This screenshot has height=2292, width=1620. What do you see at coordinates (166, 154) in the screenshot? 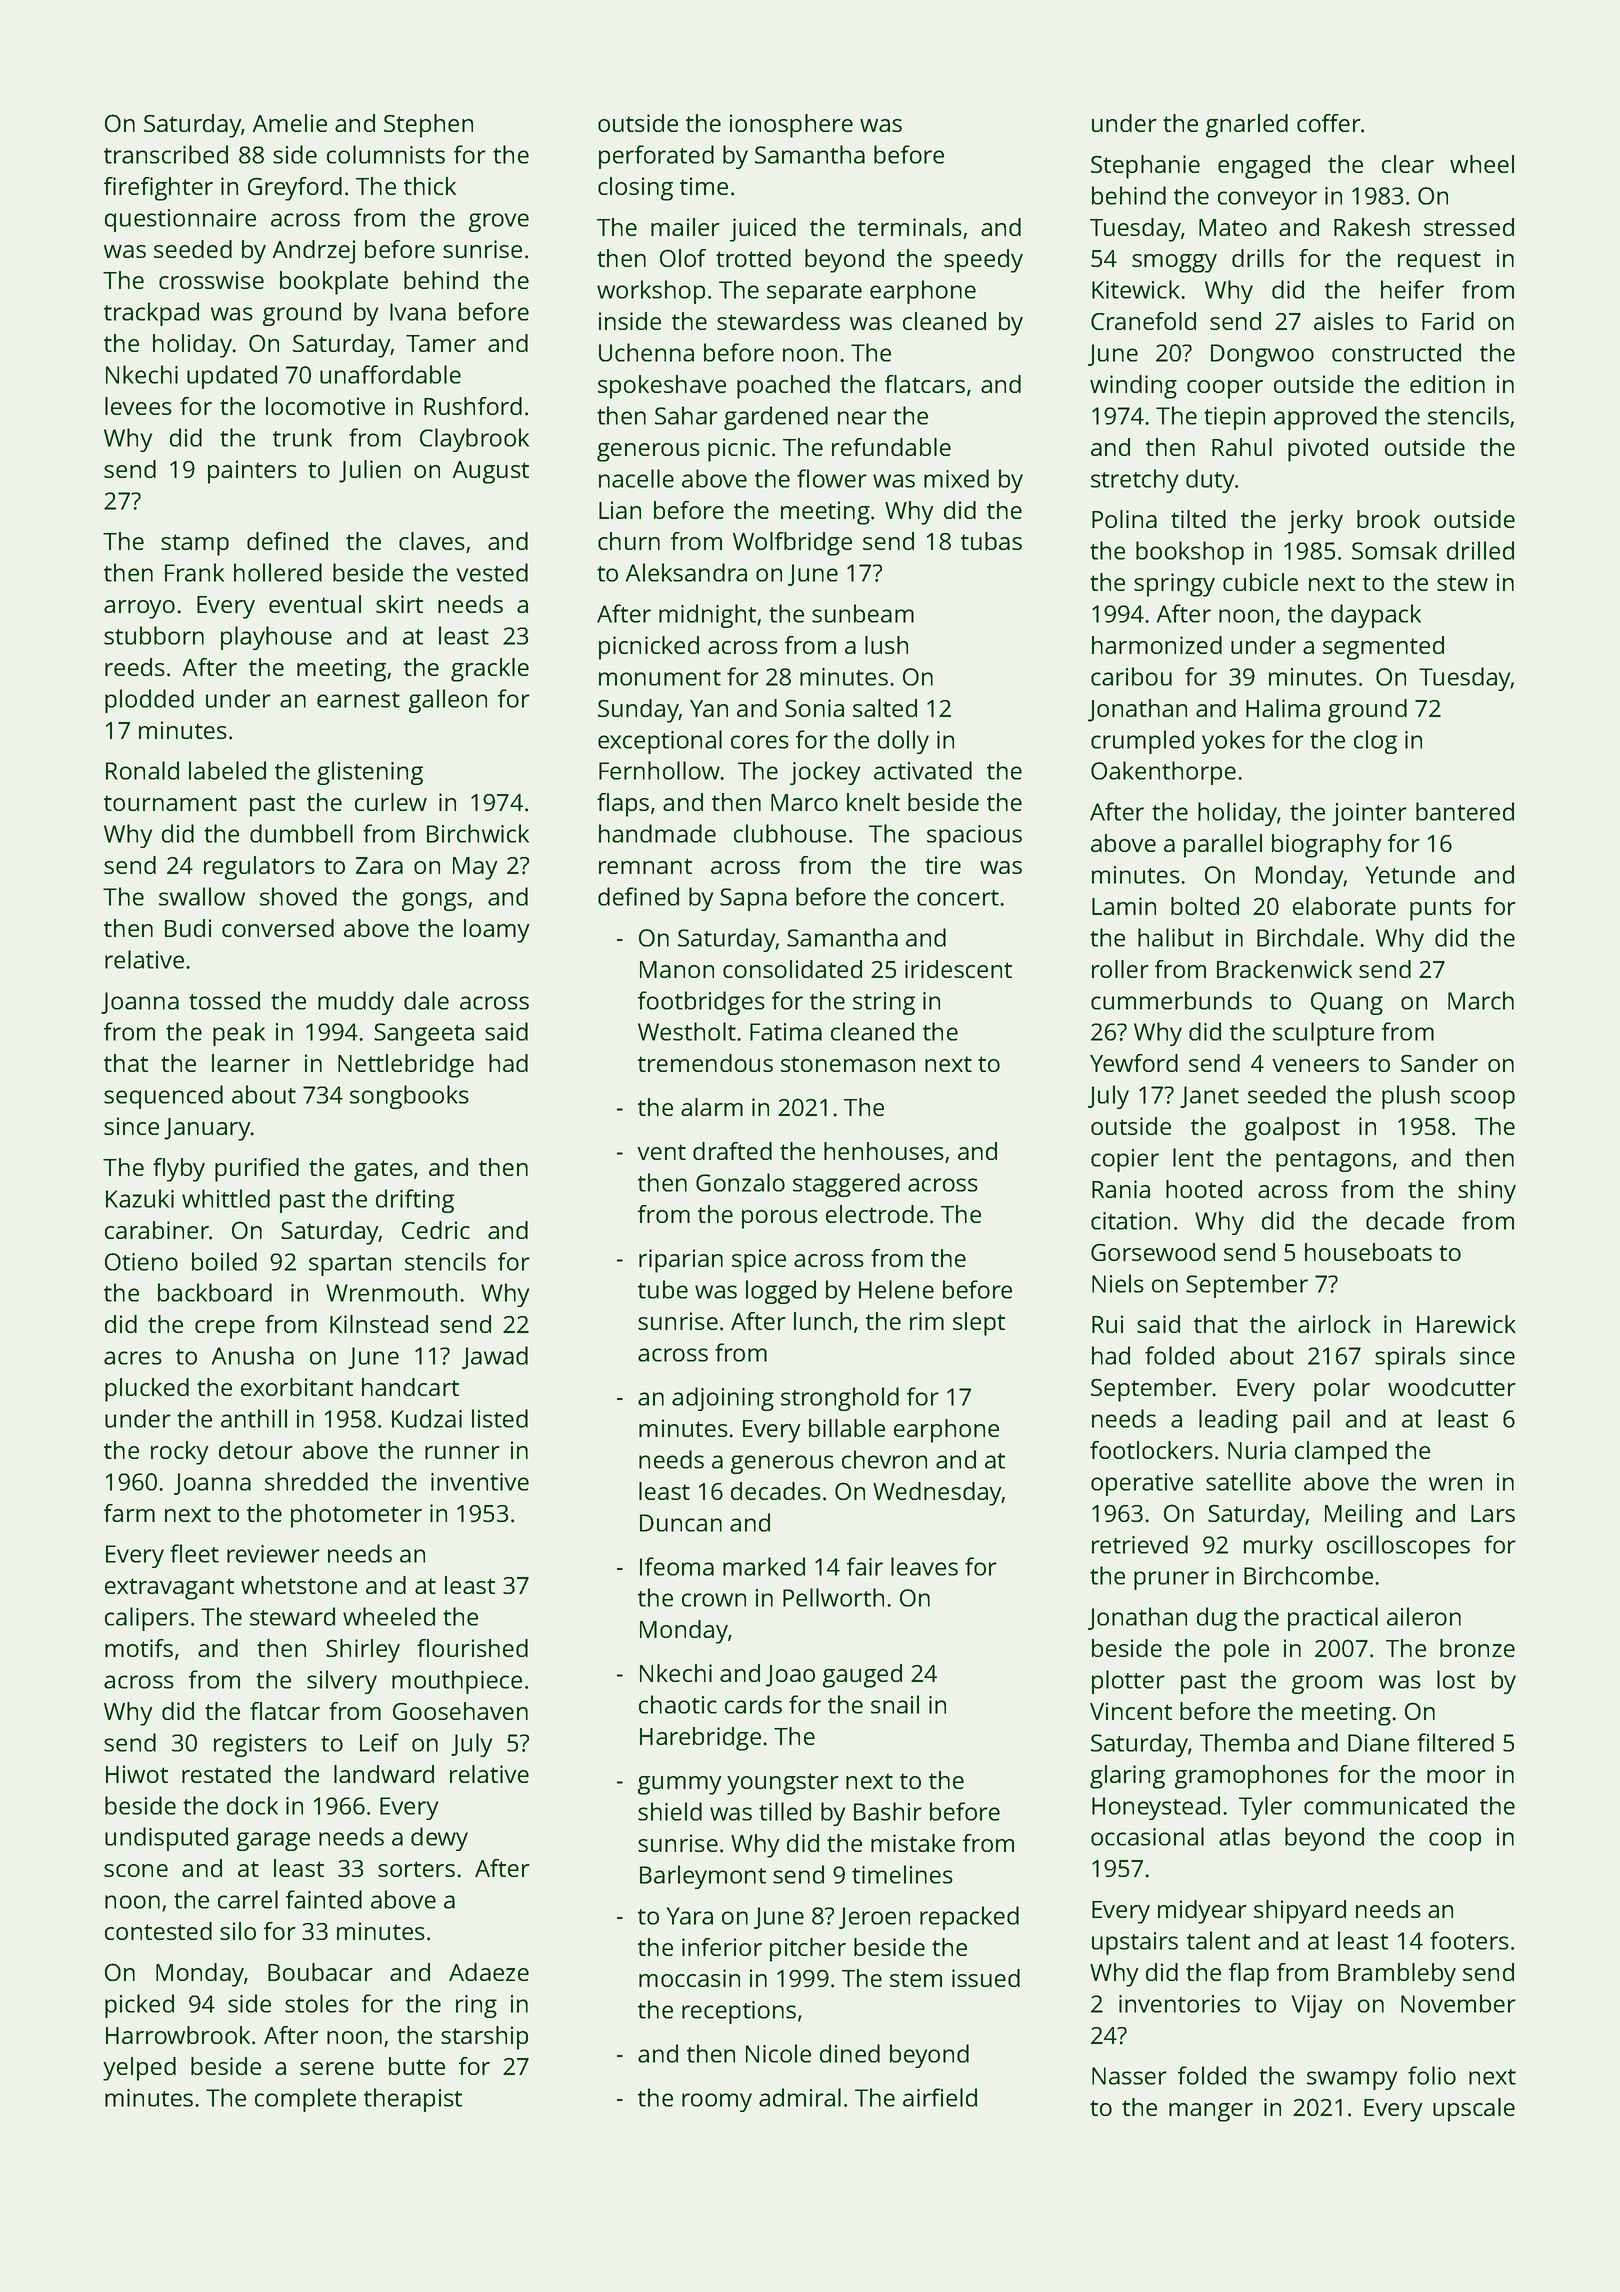
I see `transcribed` at bounding box center [166, 154].
